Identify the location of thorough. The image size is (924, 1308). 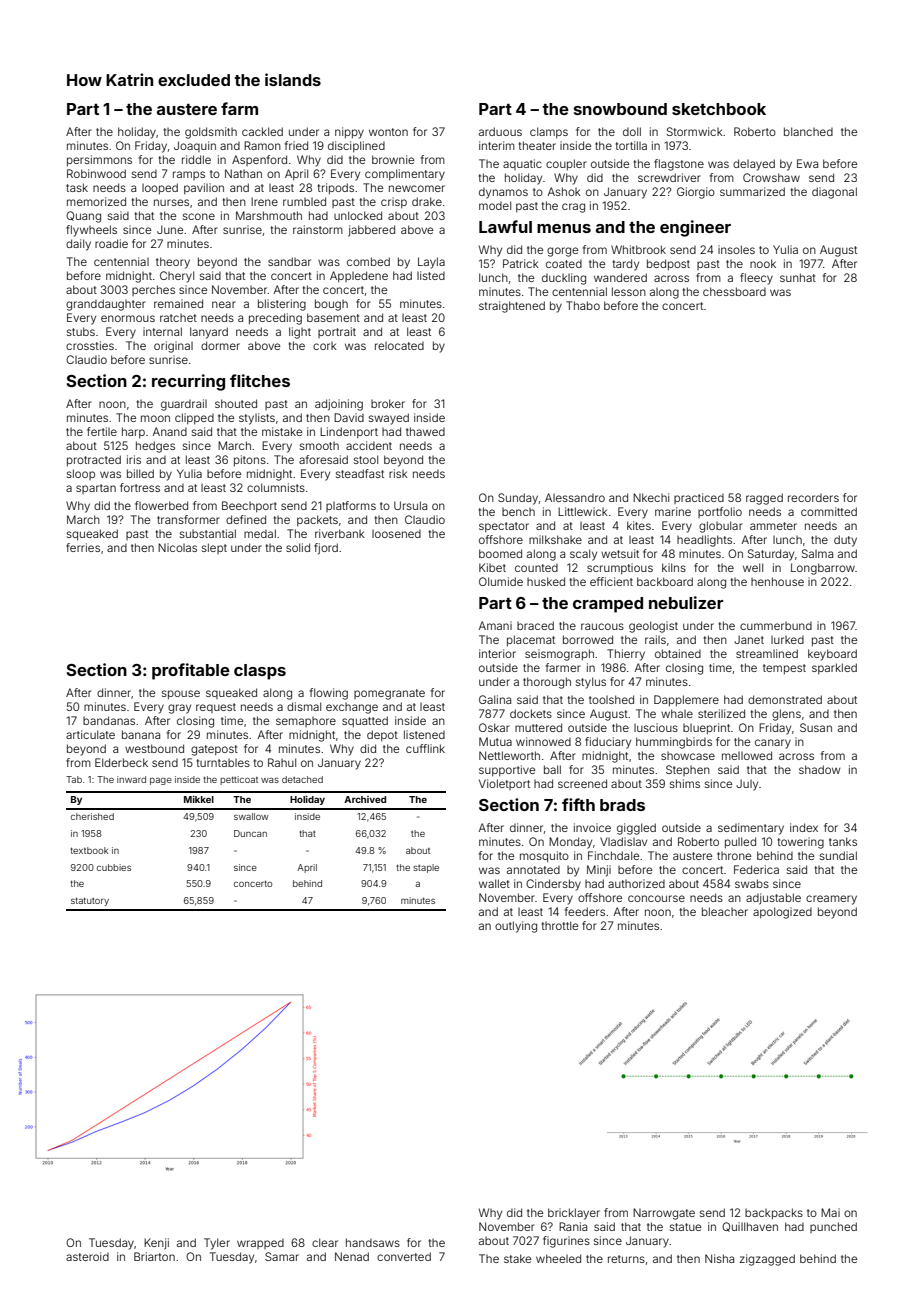
(547, 683).
